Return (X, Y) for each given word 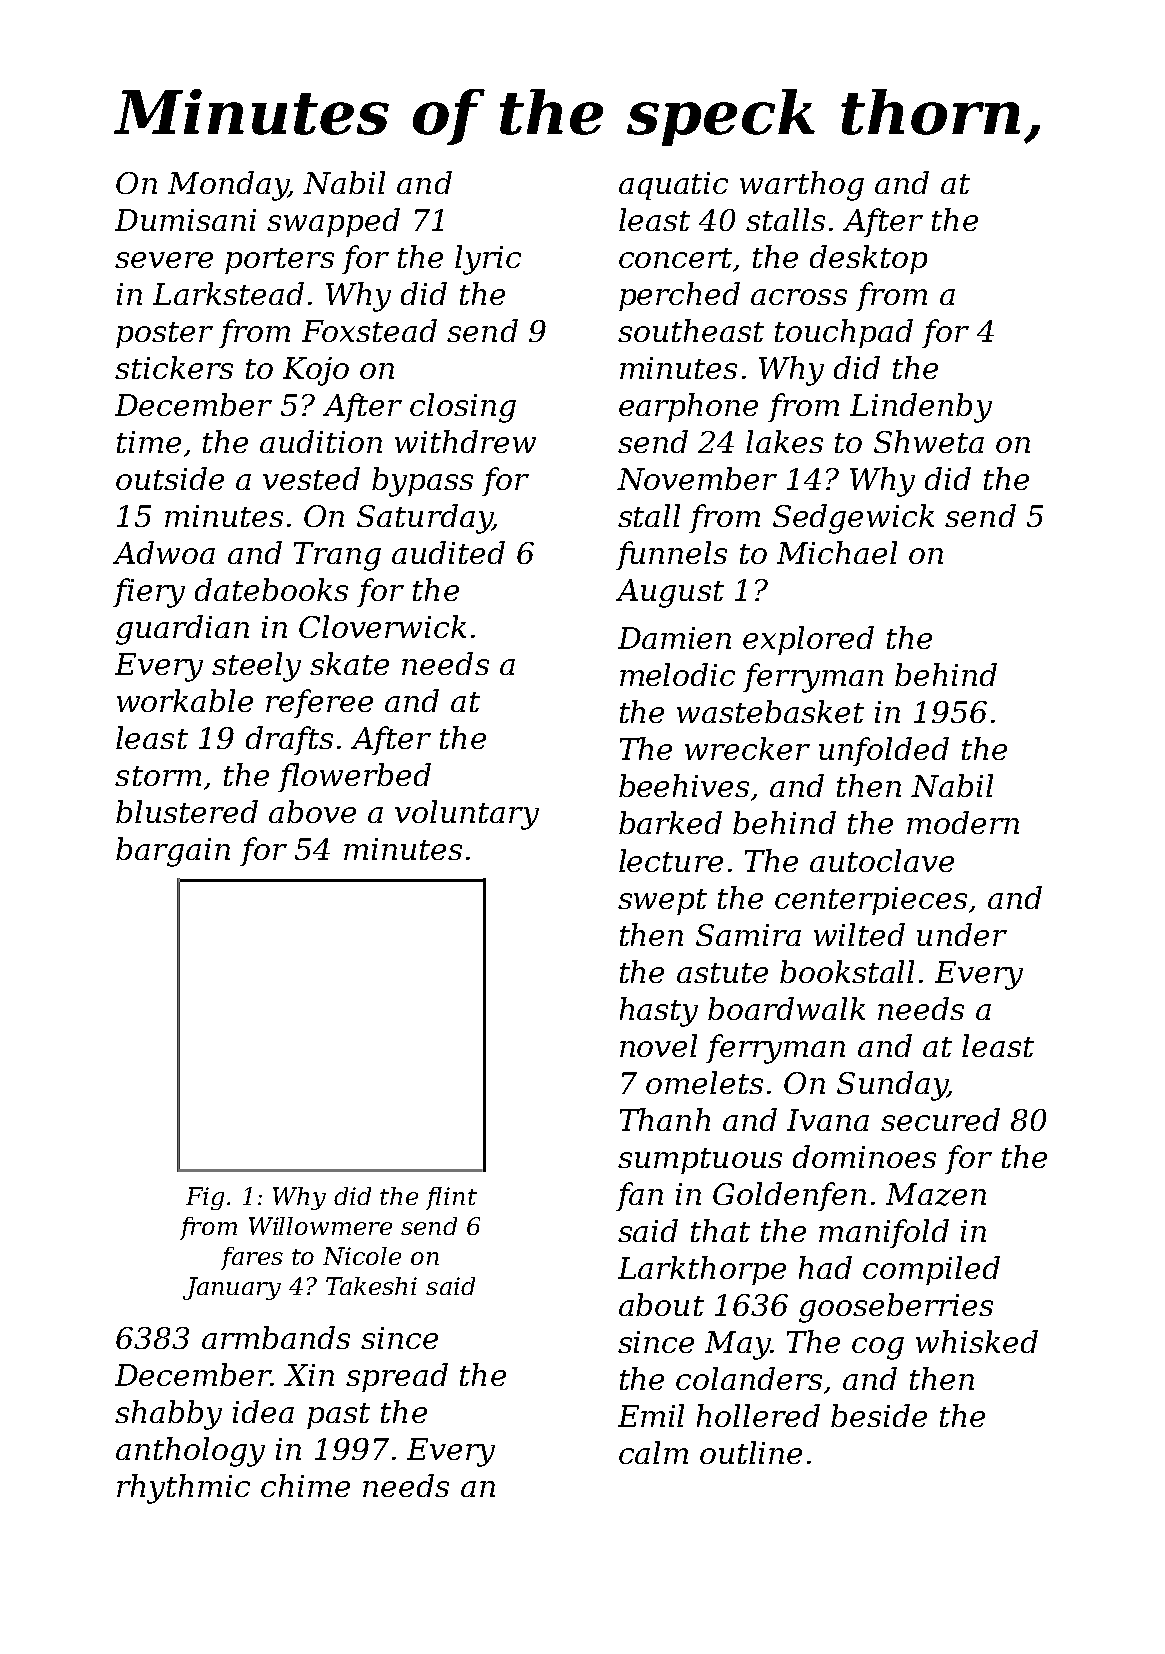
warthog (802, 186)
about (661, 1304)
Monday (228, 186)
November (697, 478)
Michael (837, 552)
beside (879, 1415)
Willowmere (320, 1226)
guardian (182, 630)
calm (653, 1452)
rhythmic (183, 1489)
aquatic (673, 186)
